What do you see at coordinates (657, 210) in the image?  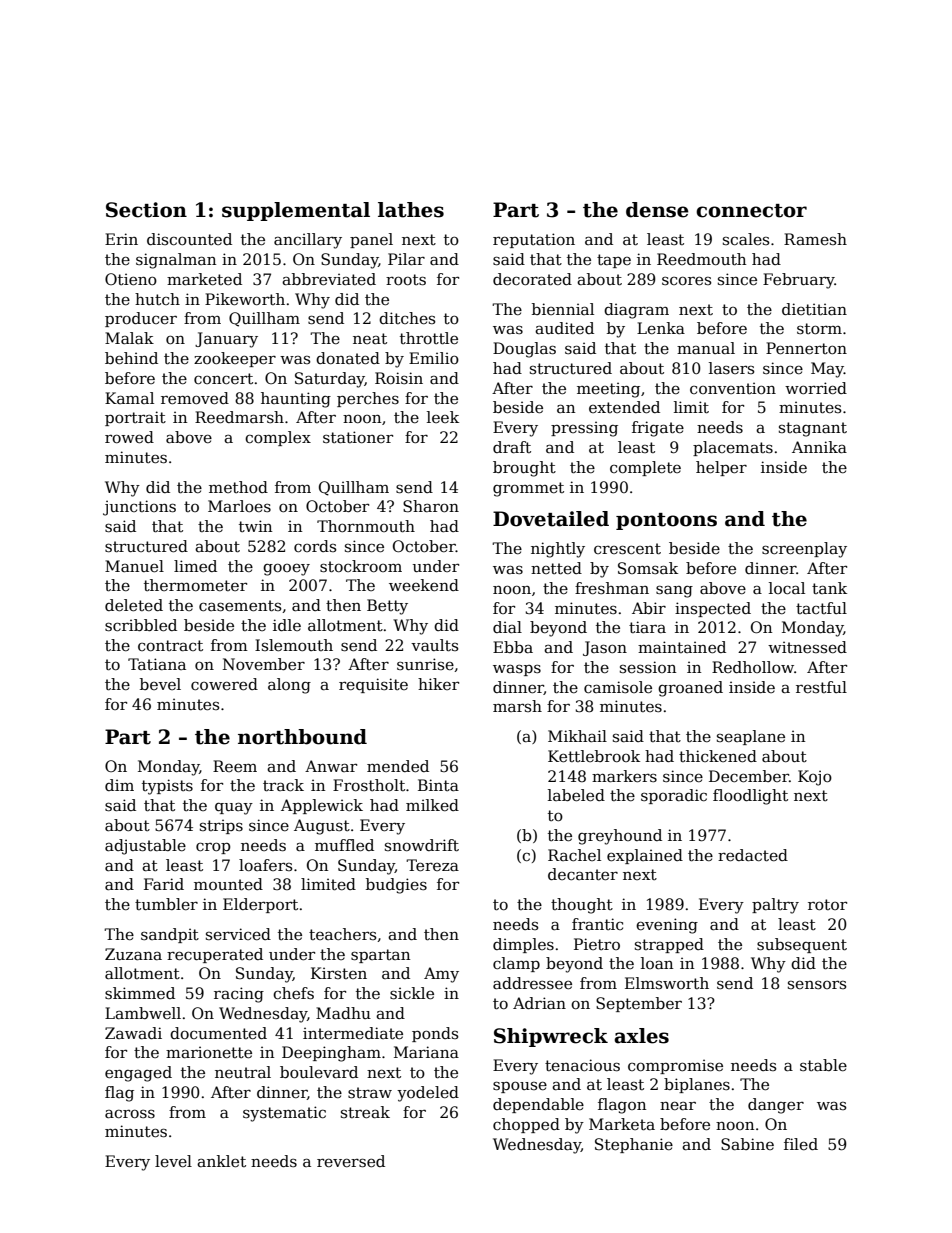 I see `dense` at bounding box center [657, 210].
